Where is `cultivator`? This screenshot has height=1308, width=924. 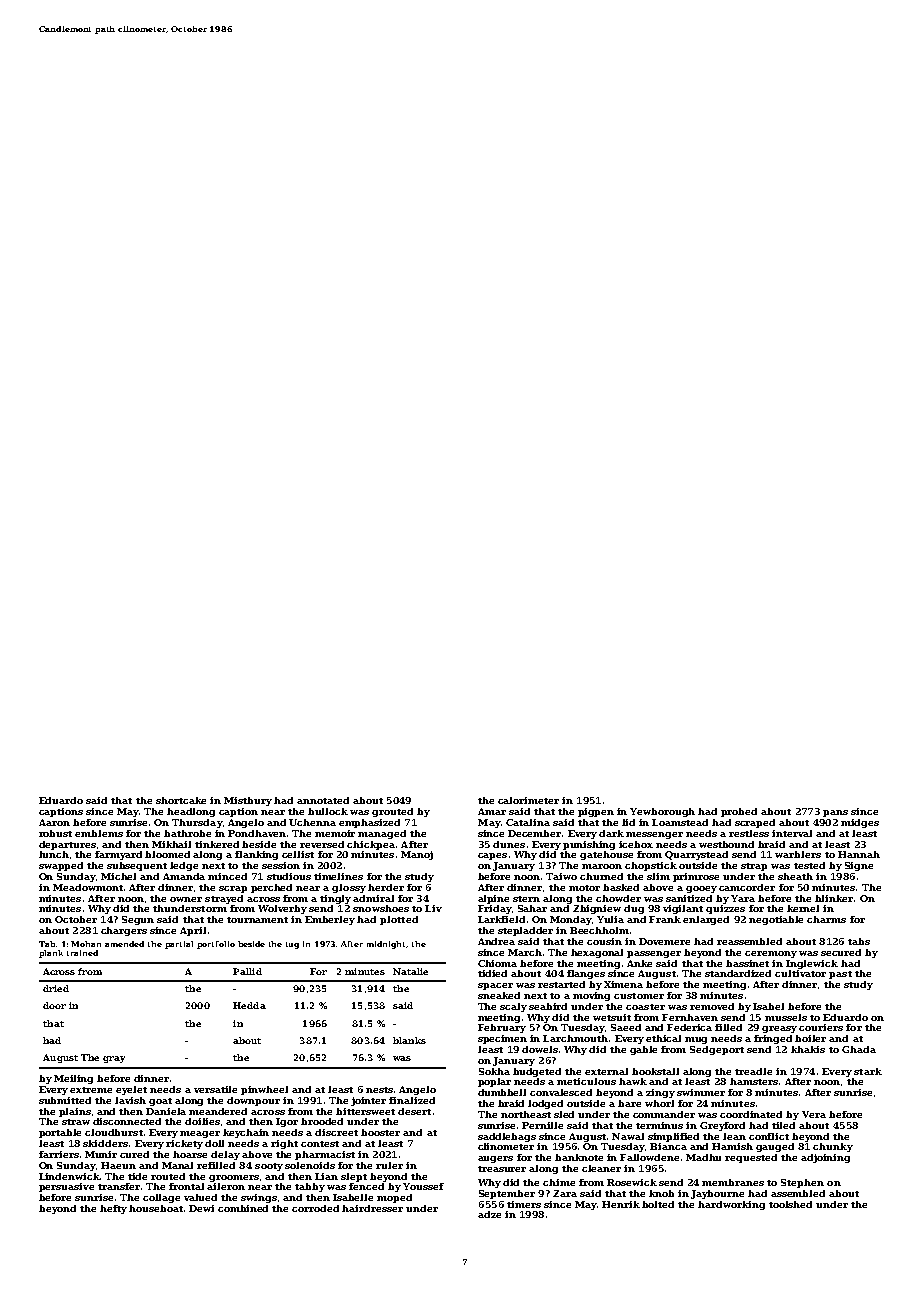
cultivator is located at coordinates (800, 973).
